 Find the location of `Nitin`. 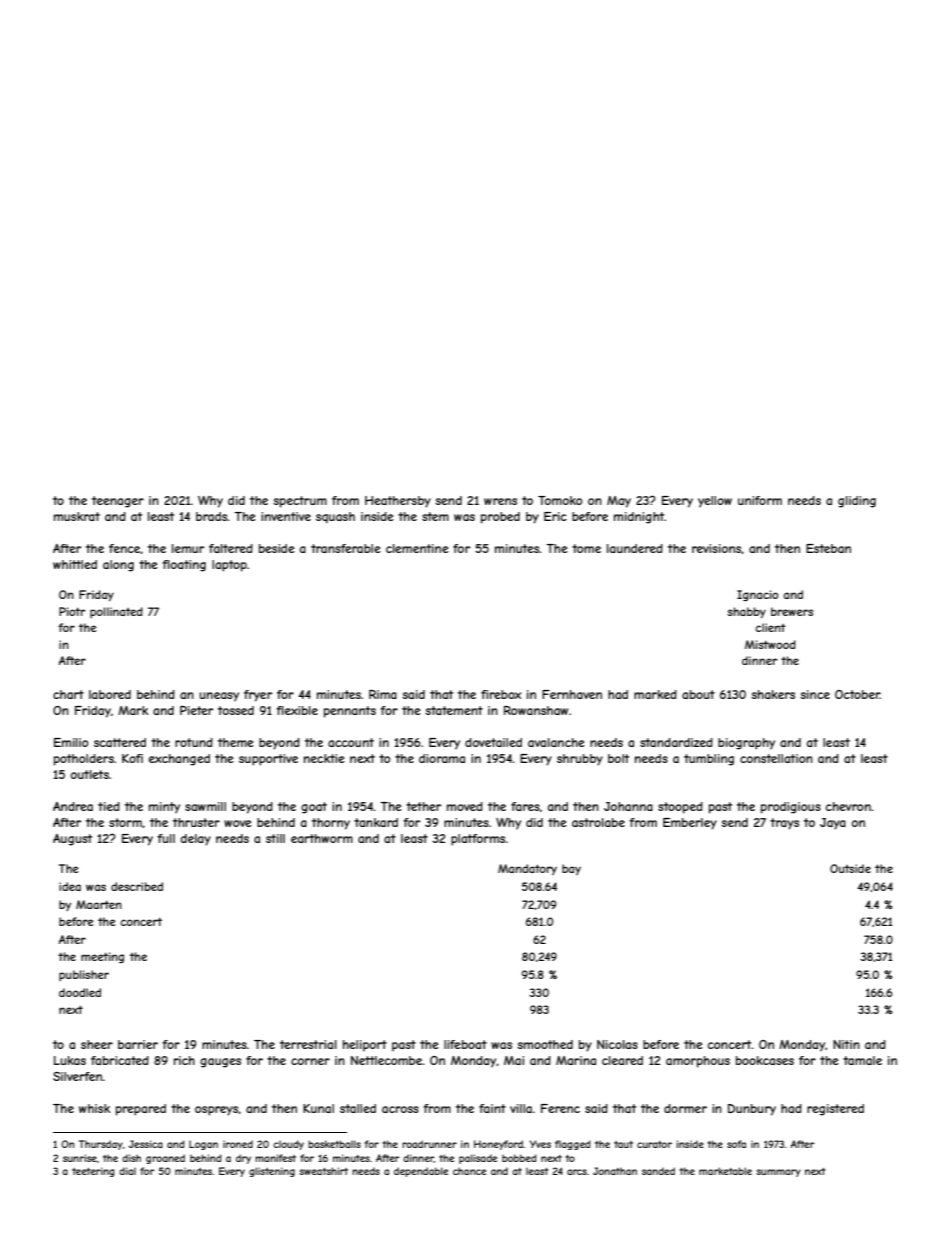

Nitin is located at coordinates (846, 1044).
